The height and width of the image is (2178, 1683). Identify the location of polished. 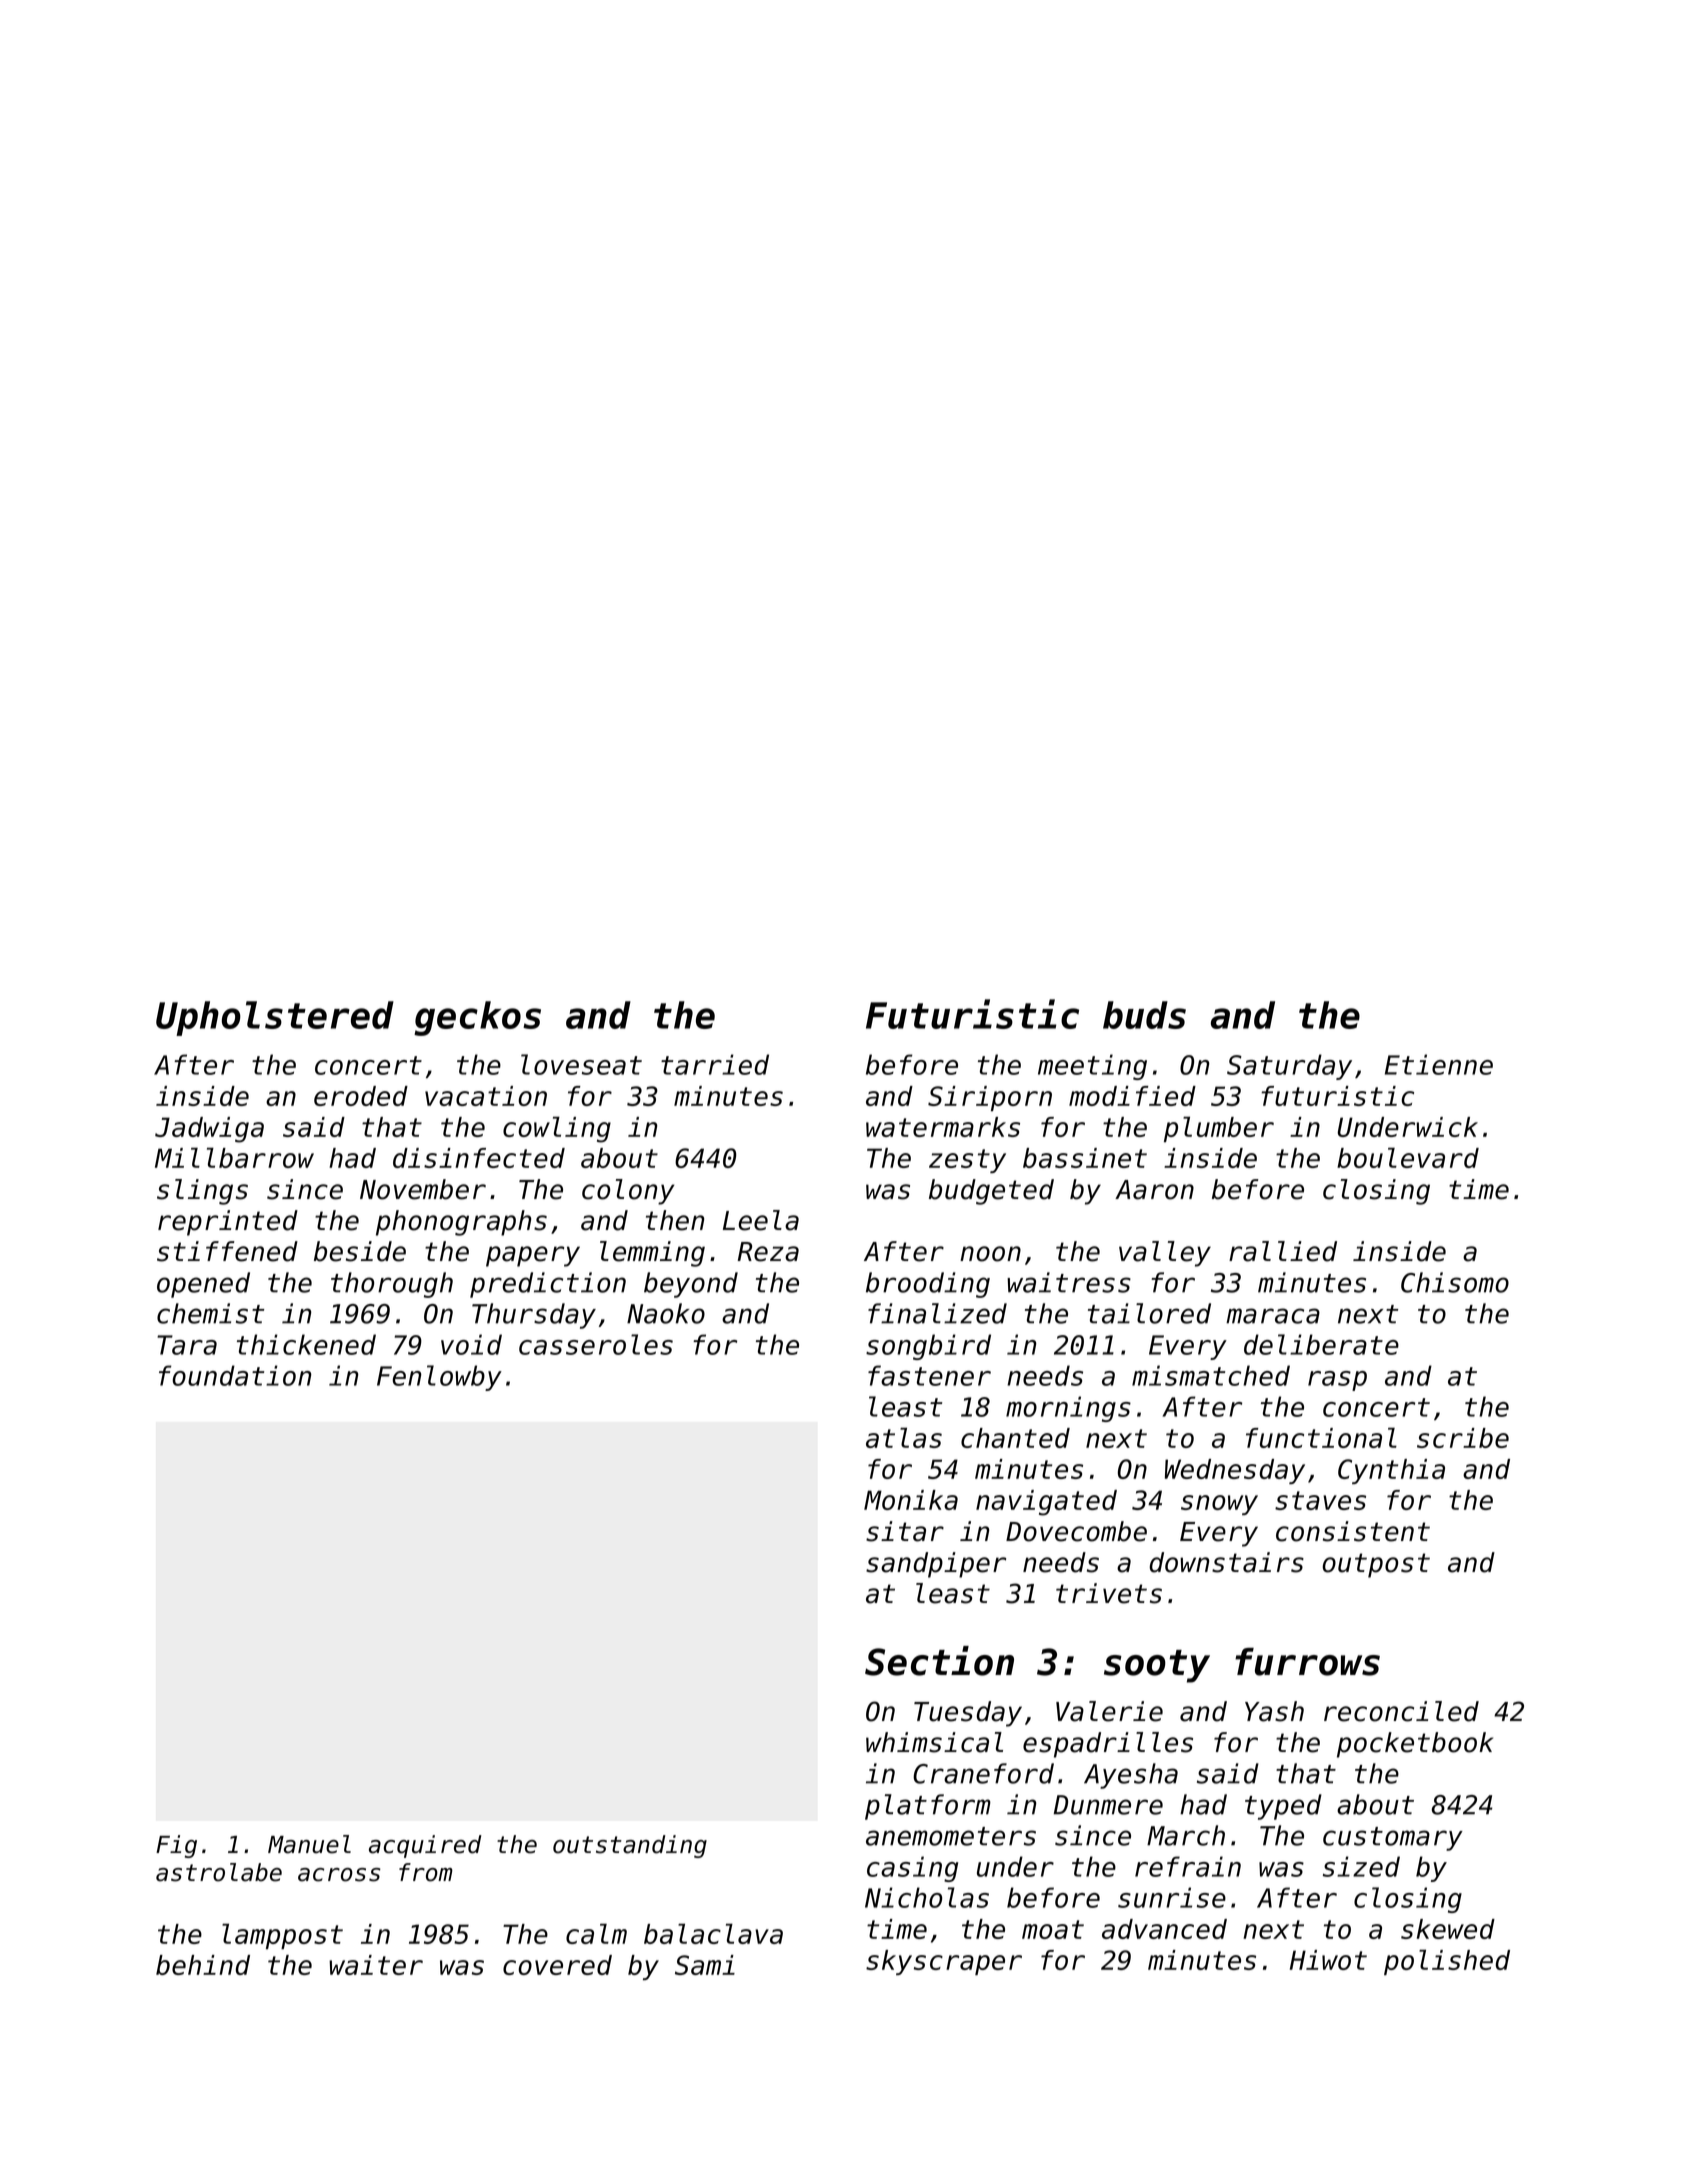
(1447, 1962).
